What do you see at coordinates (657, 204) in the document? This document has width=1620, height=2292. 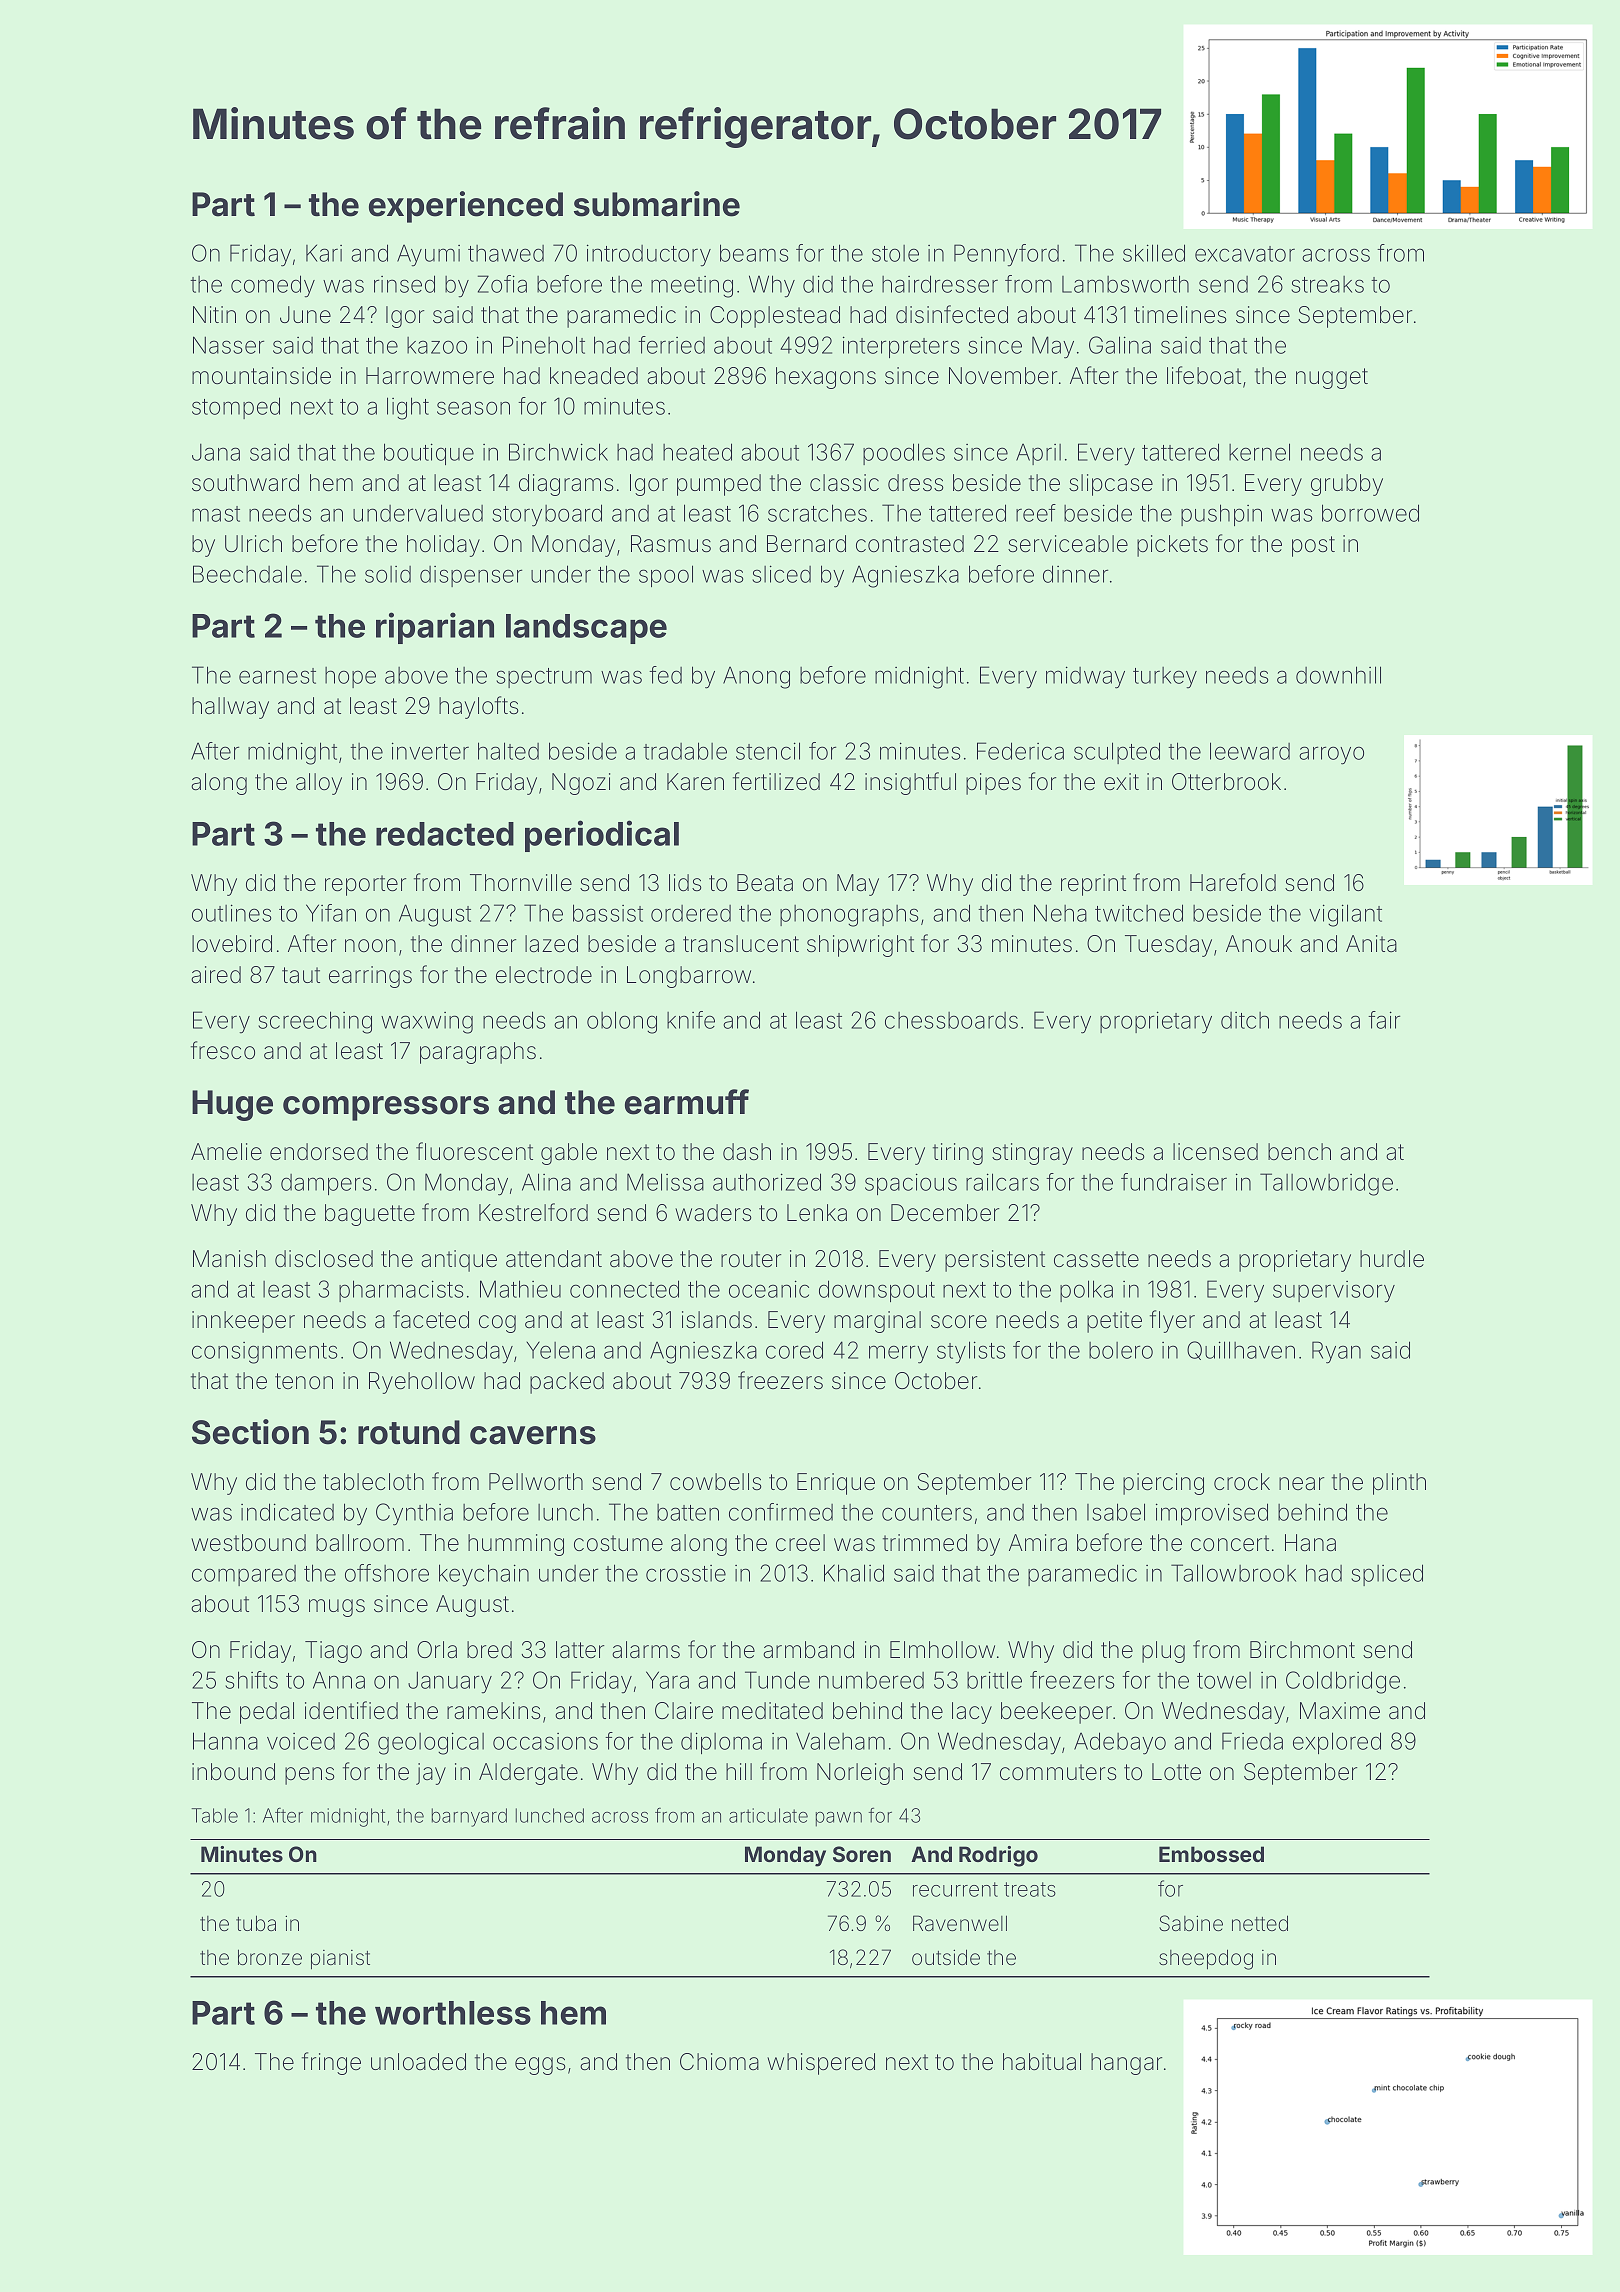 I see `submarine` at bounding box center [657, 204].
